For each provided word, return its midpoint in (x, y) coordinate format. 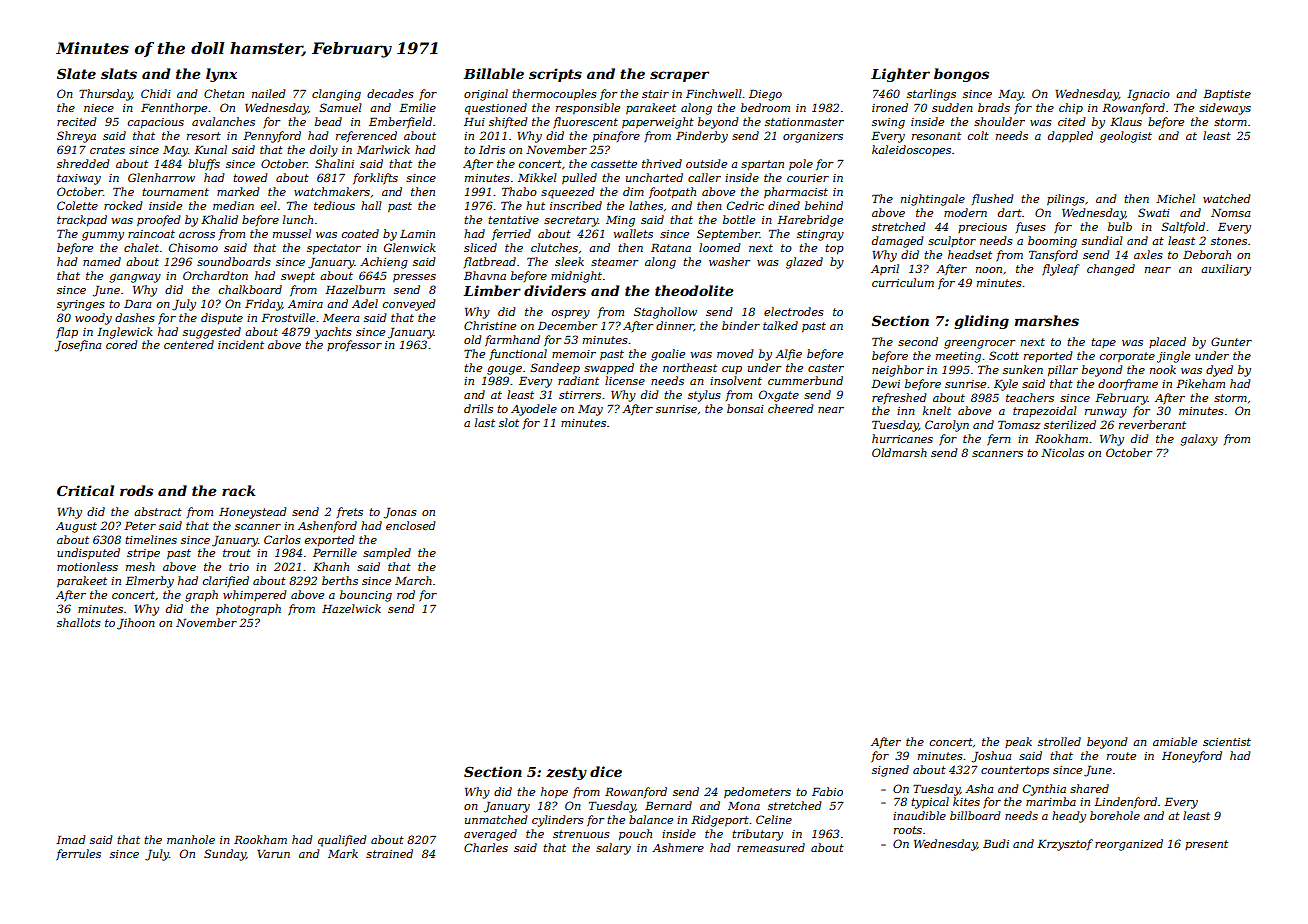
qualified (342, 841)
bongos (961, 75)
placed (1167, 342)
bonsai (745, 408)
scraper (679, 76)
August (76, 527)
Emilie (417, 107)
